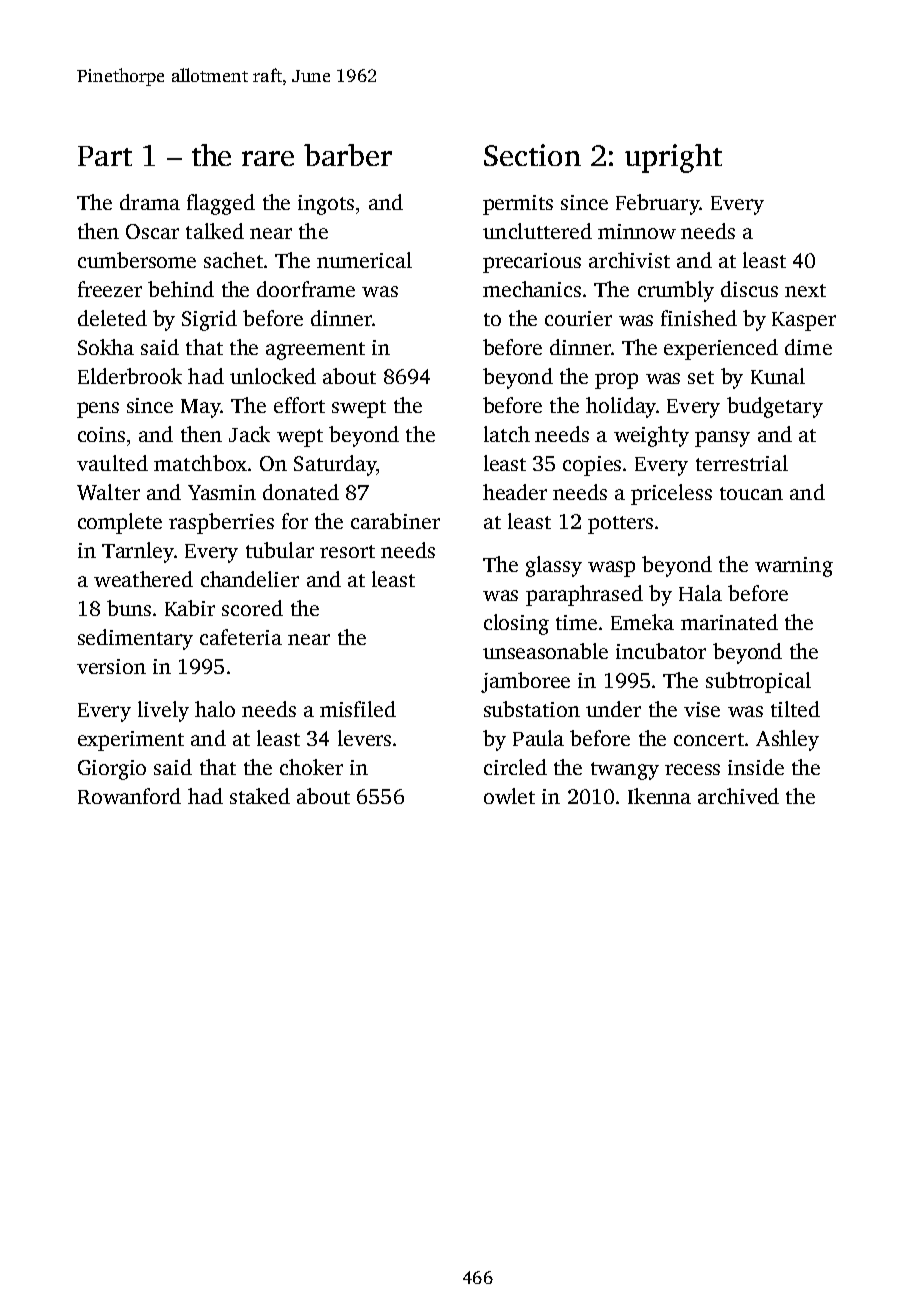 This document has height=1311, width=924. What do you see at coordinates (701, 377) in the document?
I see `set` at bounding box center [701, 377].
